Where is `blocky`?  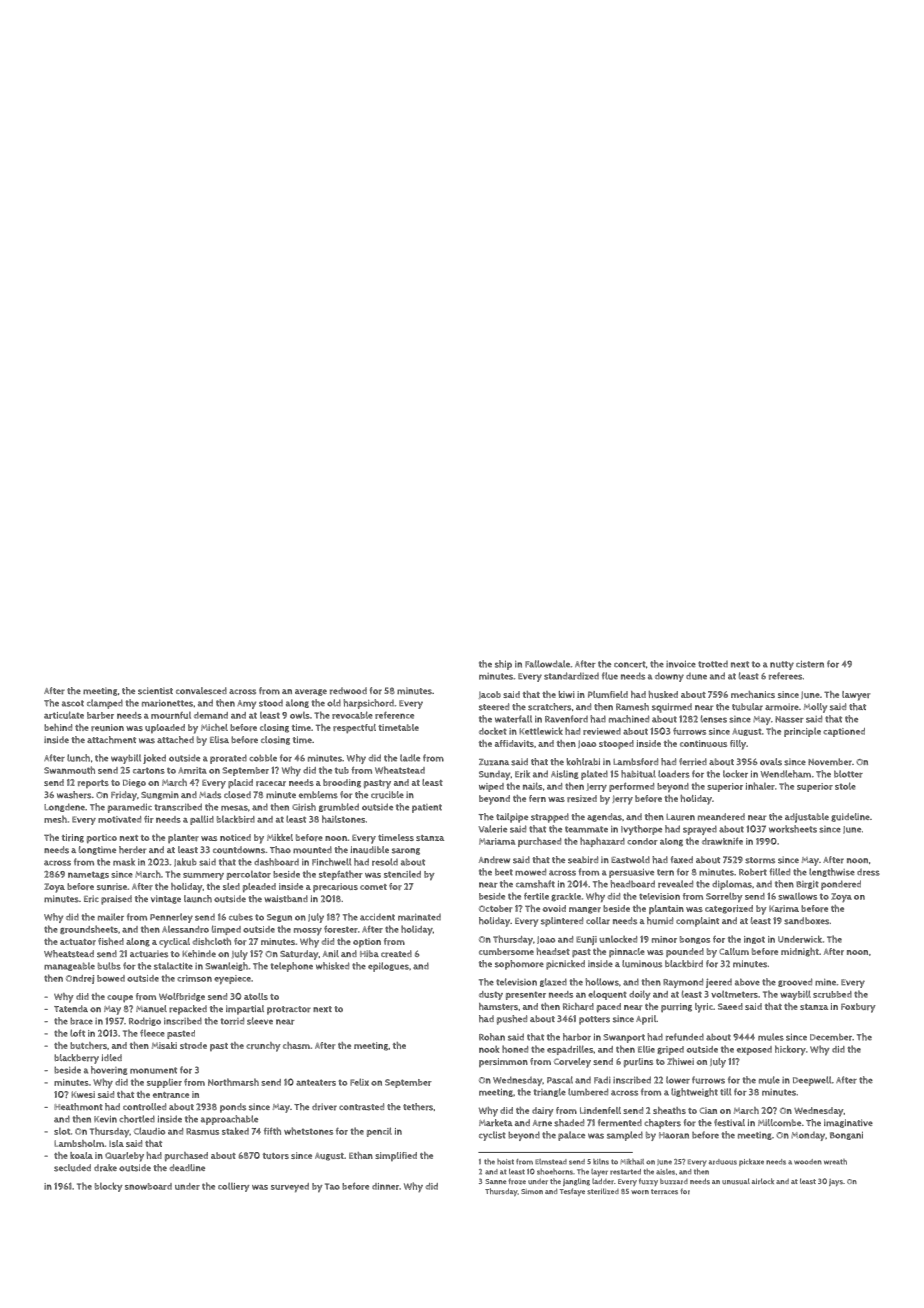
blocky is located at coordinates (109, 1187).
